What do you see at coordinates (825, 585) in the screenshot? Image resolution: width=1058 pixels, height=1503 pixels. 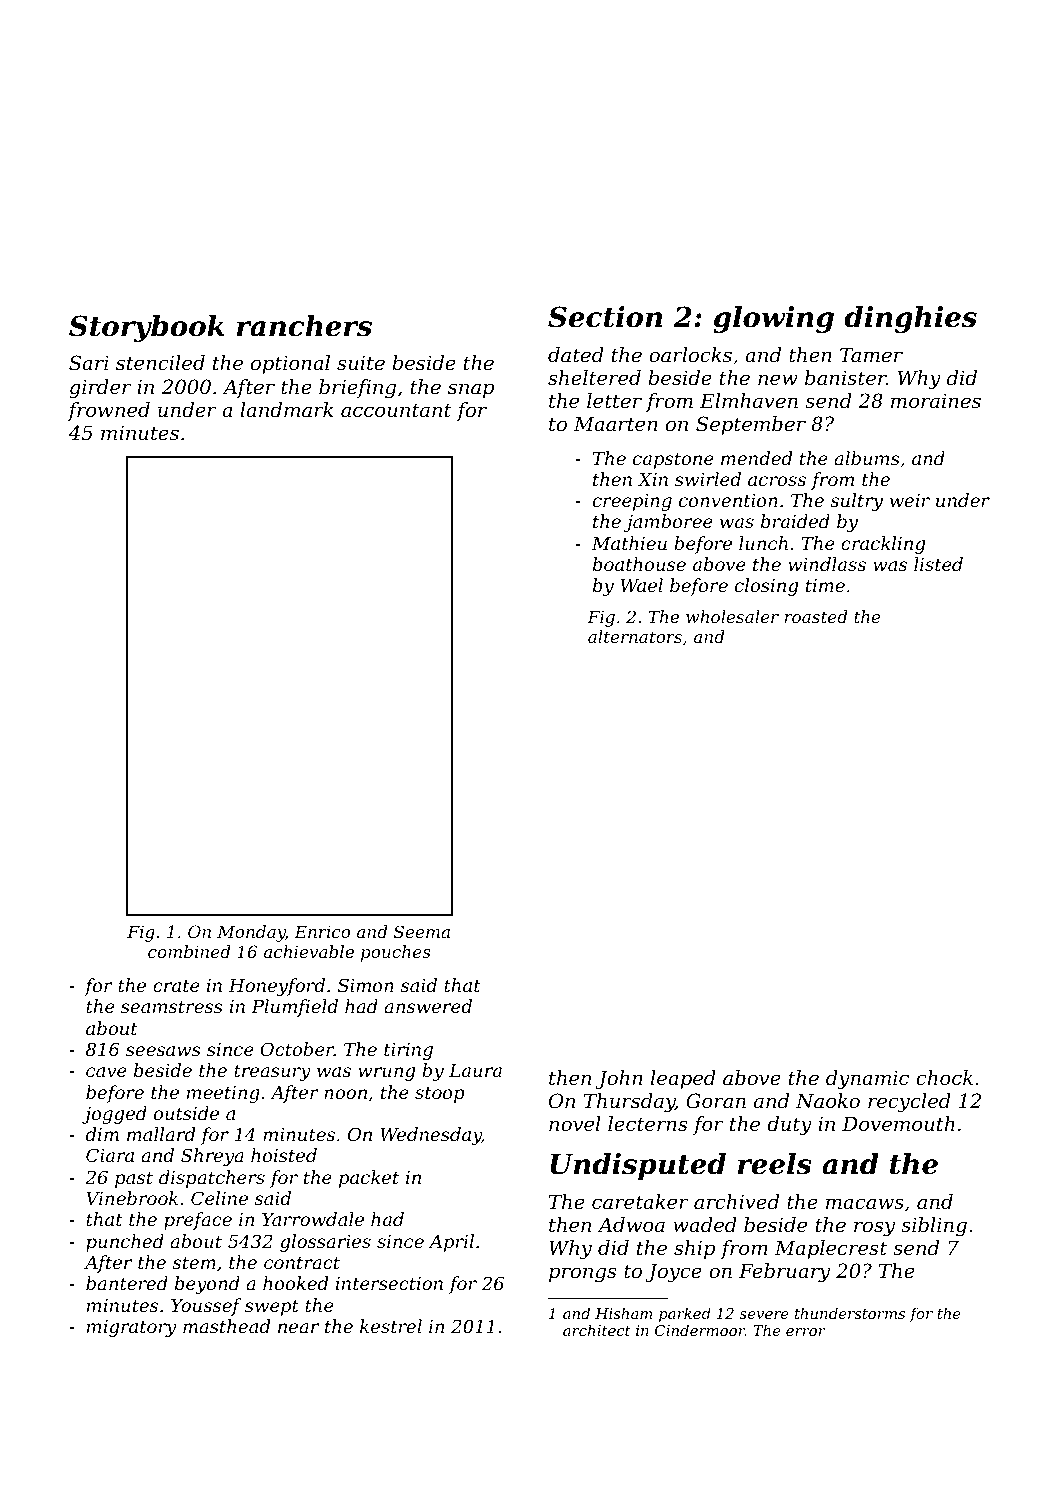 I see `time` at bounding box center [825, 585].
